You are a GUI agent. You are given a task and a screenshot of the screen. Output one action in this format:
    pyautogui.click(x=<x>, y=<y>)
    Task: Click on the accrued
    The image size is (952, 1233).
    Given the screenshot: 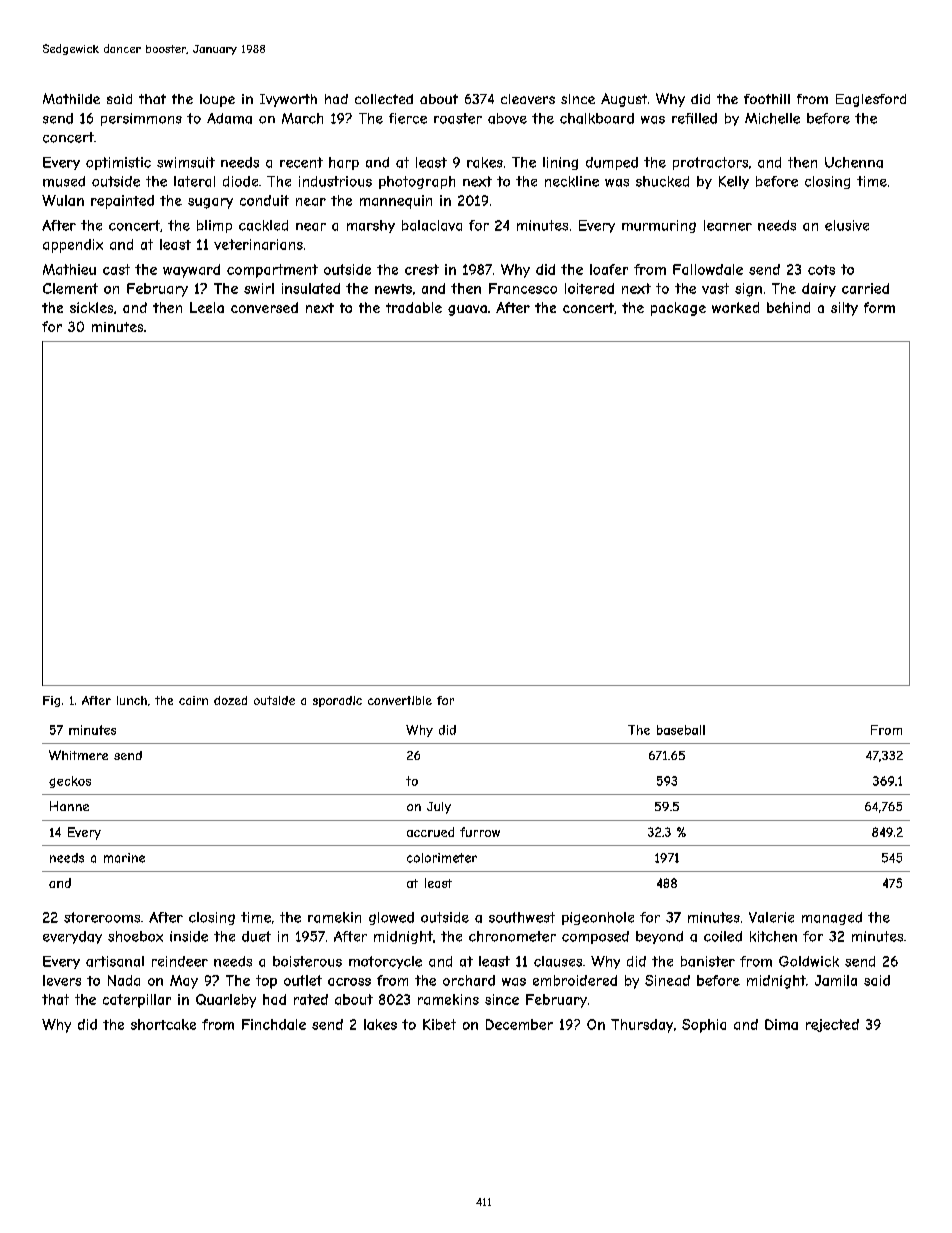 What is the action you would take?
    pyautogui.click(x=430, y=832)
